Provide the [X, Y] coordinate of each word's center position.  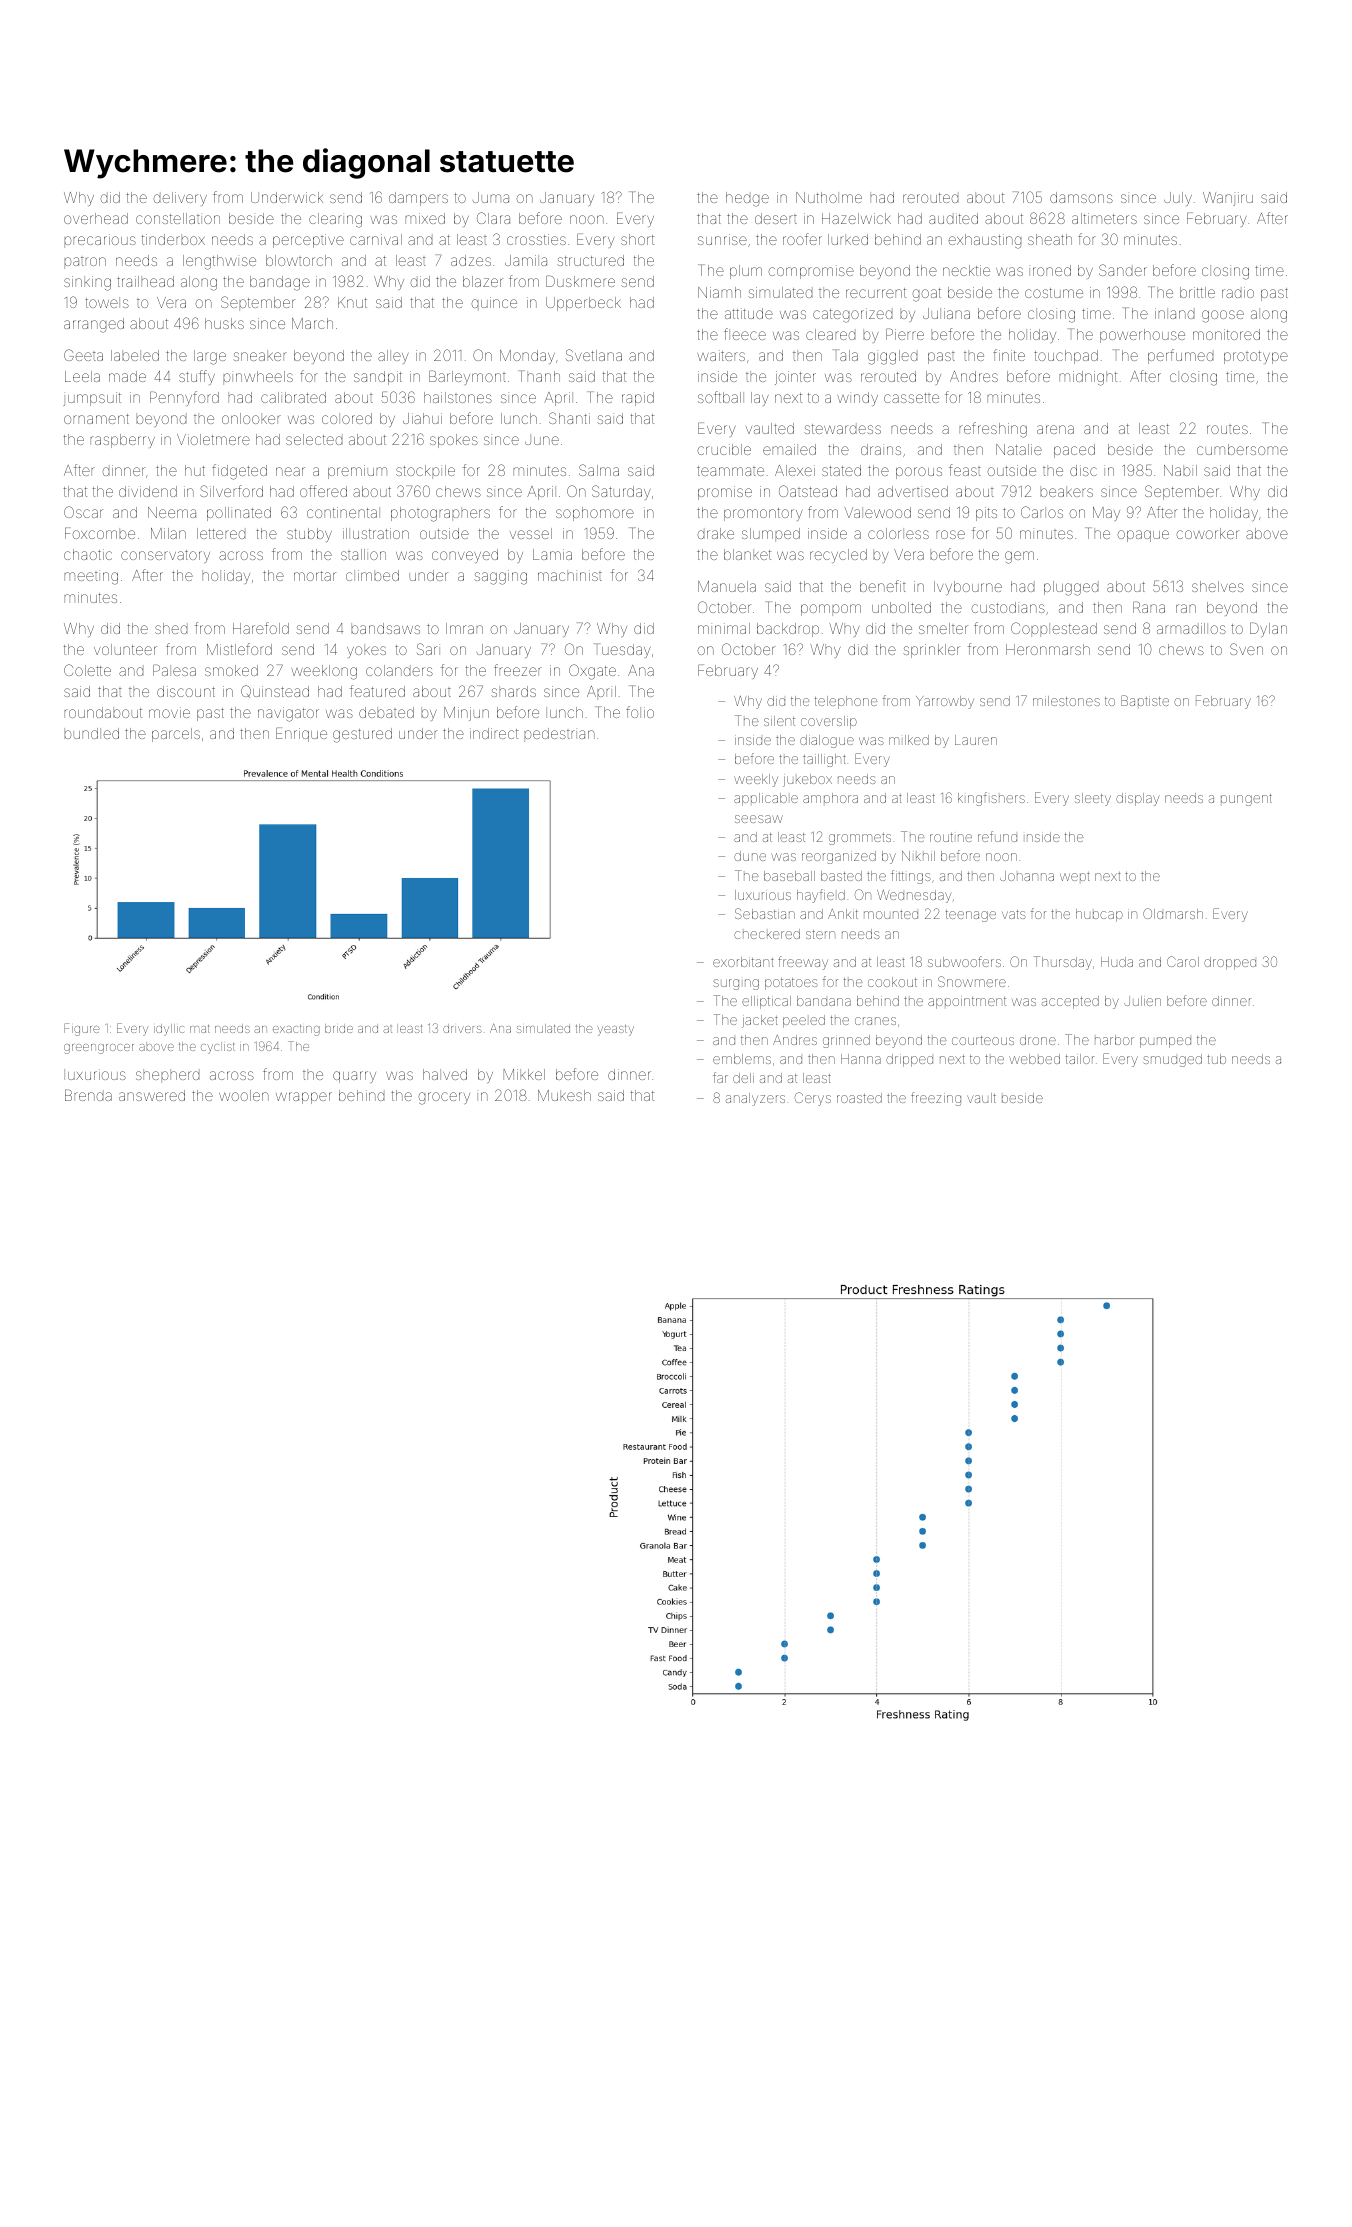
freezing [936, 1099]
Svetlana [594, 355]
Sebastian [765, 913]
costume [1054, 293]
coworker [1207, 533]
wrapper [304, 1098]
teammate [730, 471]
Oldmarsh [1173, 913]
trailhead [145, 281]
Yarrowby [945, 702]
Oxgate [592, 672]
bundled [91, 733]
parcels [176, 735]
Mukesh [564, 1095]
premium [357, 472]
